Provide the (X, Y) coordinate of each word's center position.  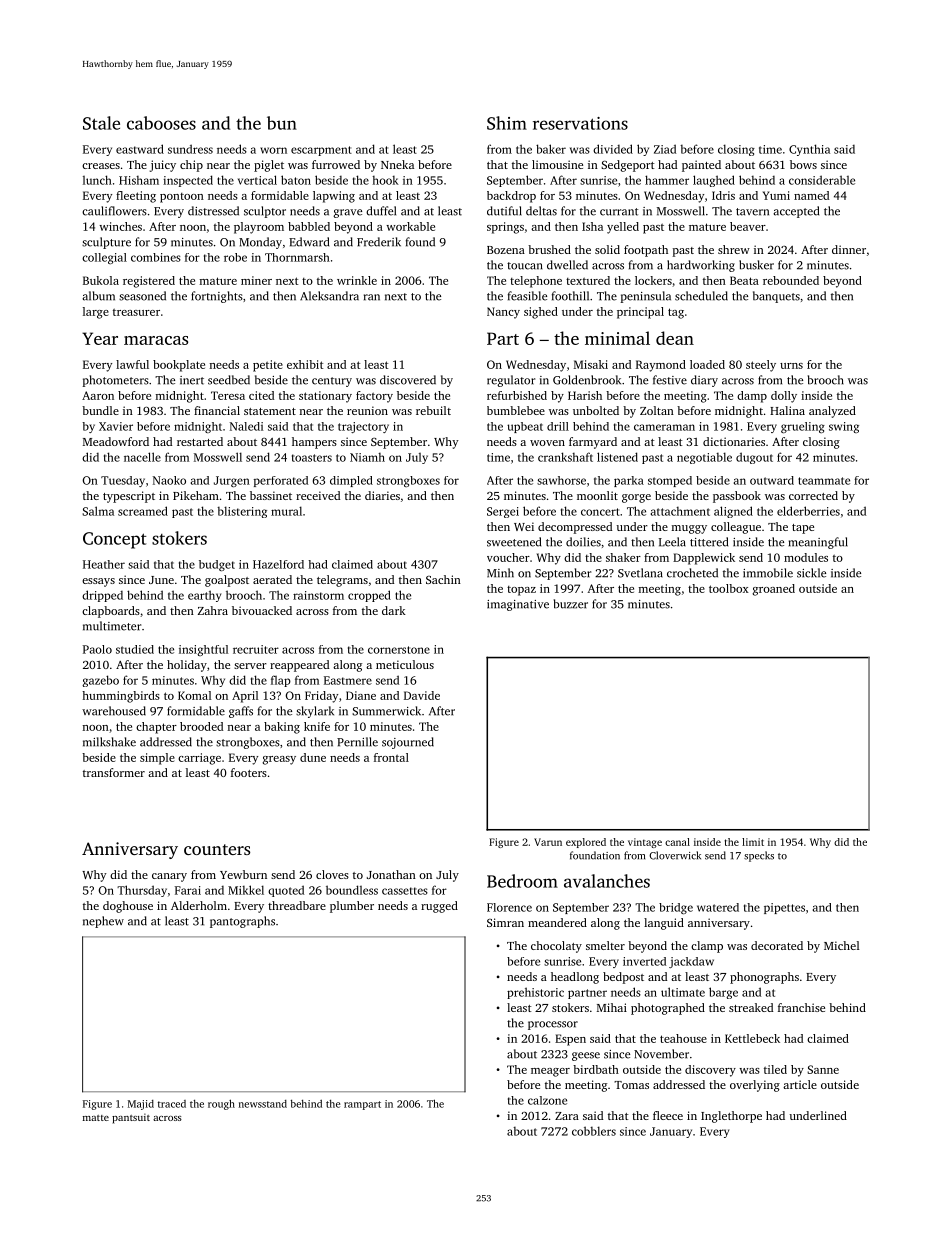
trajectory (363, 427)
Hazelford (278, 564)
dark (394, 610)
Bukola (101, 280)
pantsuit (131, 1118)
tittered (709, 542)
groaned (773, 590)
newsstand (263, 1104)
